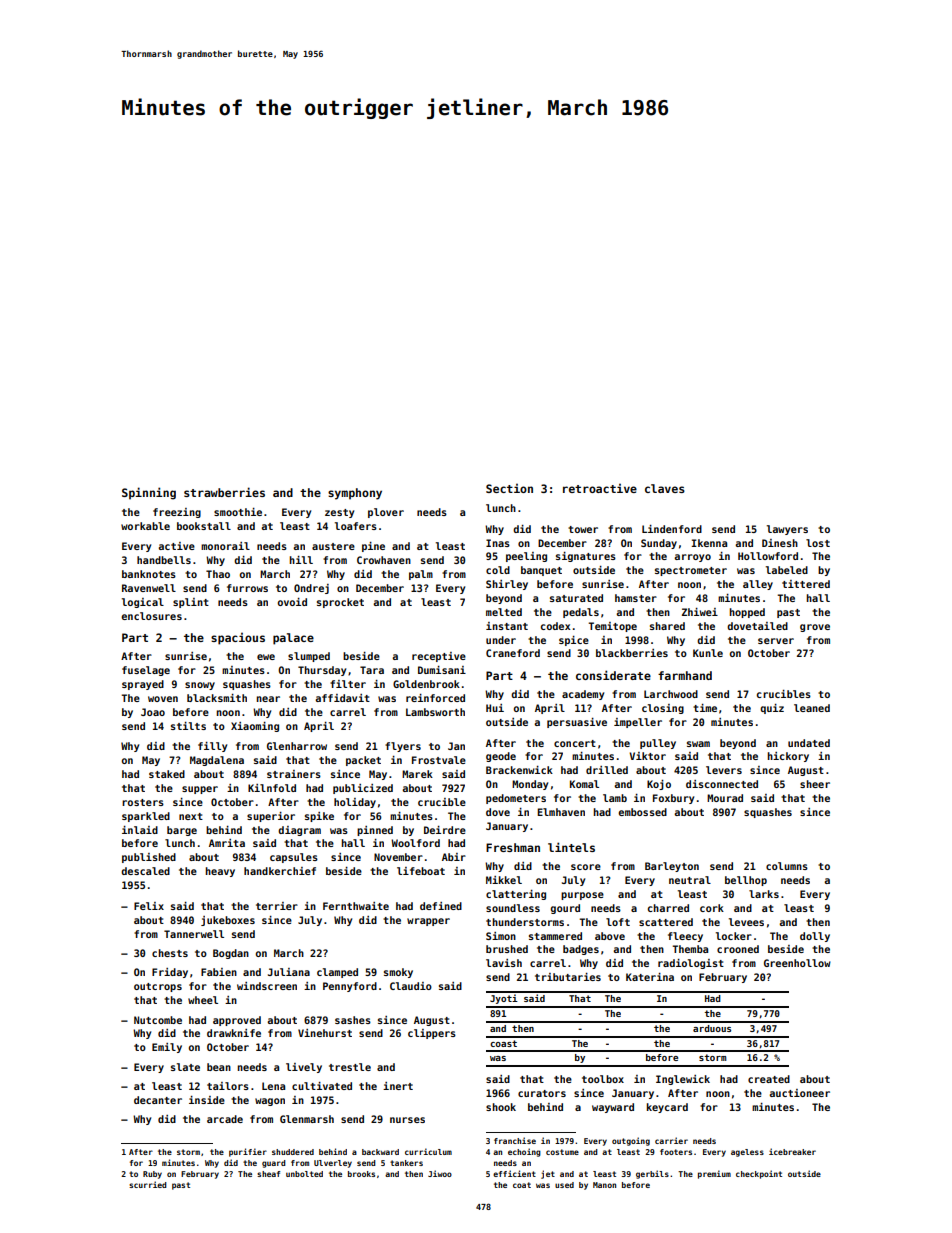 The image size is (952, 1233). What do you see at coordinates (375, 831) in the screenshot?
I see `pinned` at bounding box center [375, 831].
